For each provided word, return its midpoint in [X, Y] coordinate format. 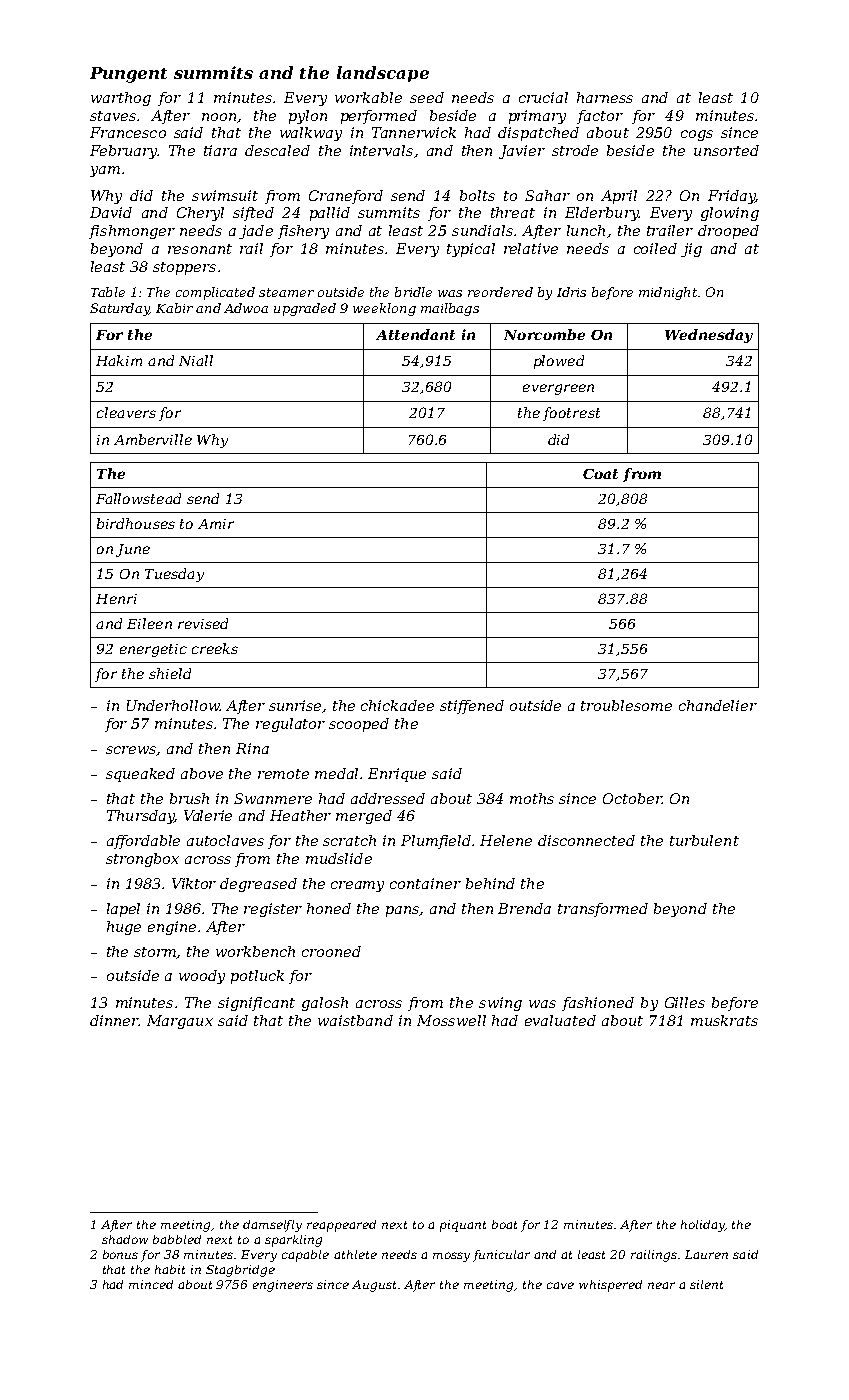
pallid [330, 214]
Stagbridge [240, 1271]
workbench [255, 951]
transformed [603, 910]
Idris [571, 292]
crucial [543, 97]
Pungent [128, 75]
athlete [355, 1254]
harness [605, 97]
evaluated [560, 1020]
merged [364, 817]
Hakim [119, 360]
